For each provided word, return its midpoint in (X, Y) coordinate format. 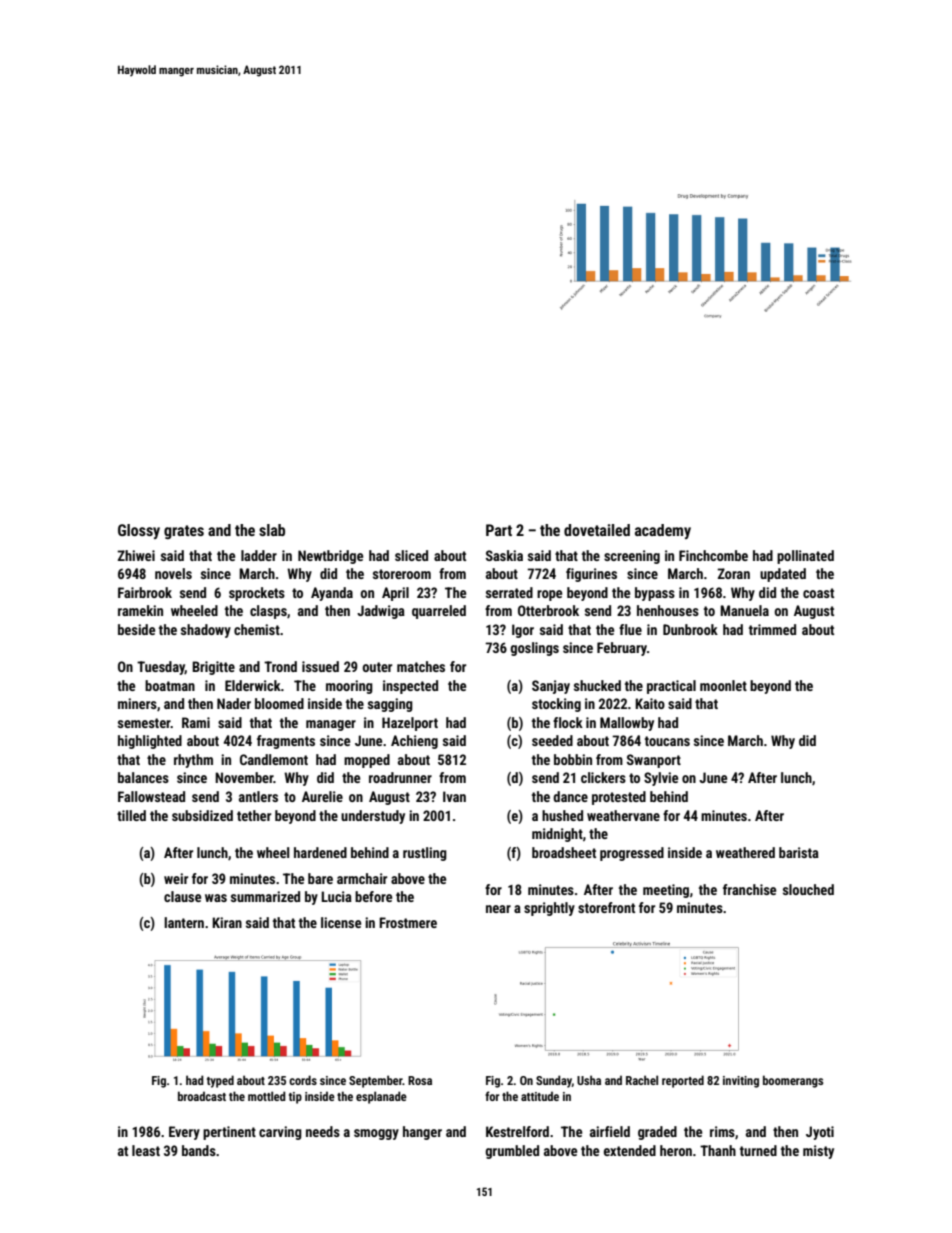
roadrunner (400, 777)
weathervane (623, 815)
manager (331, 725)
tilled (131, 815)
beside (136, 629)
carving (280, 1133)
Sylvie (661, 779)
